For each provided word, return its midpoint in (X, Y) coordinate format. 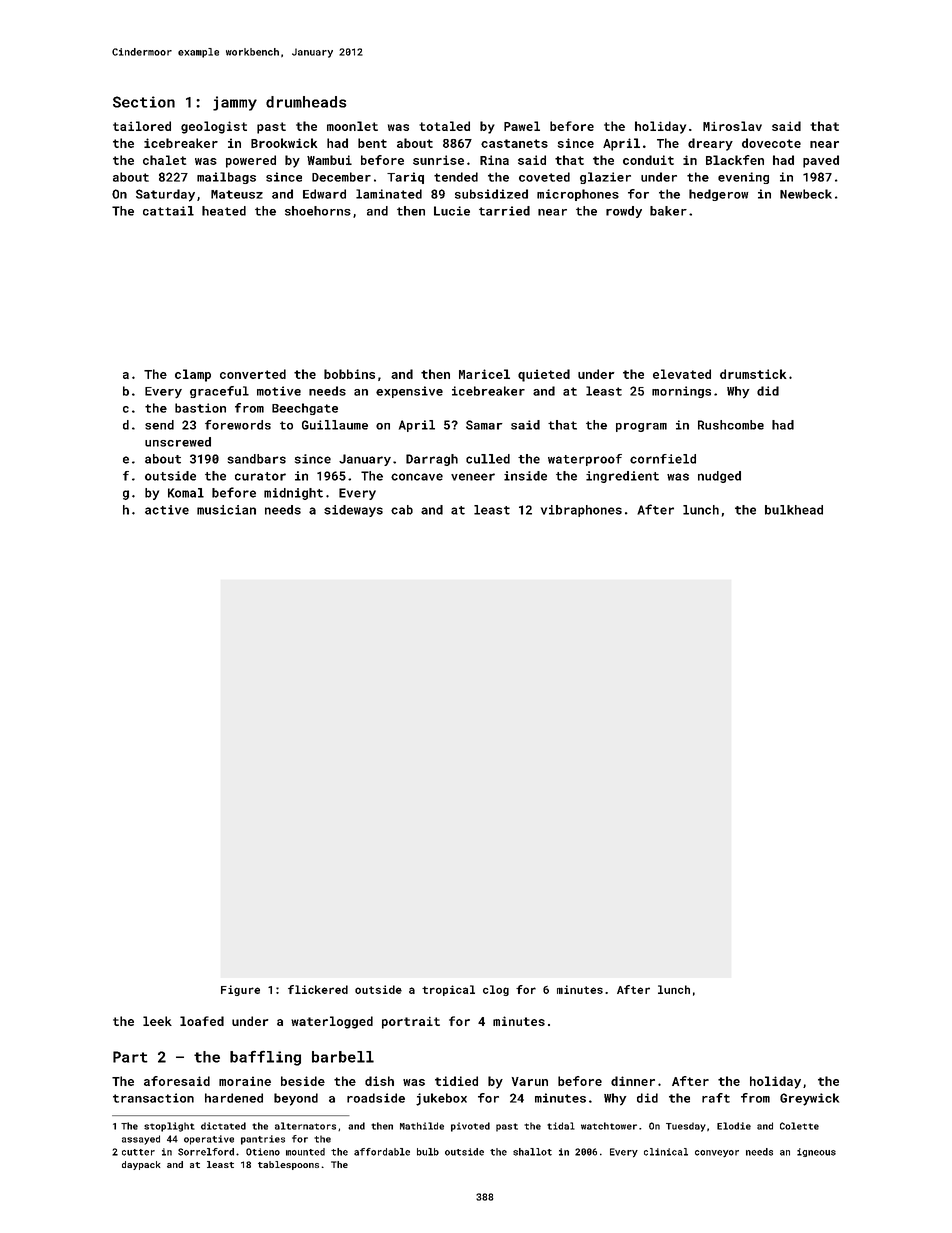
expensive (409, 392)
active (167, 510)
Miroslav (732, 126)
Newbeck (806, 194)
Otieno (263, 1152)
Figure (240, 990)
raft (716, 1098)
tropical (448, 990)
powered (251, 161)
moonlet (352, 126)
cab (402, 510)
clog (496, 990)
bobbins (349, 374)
